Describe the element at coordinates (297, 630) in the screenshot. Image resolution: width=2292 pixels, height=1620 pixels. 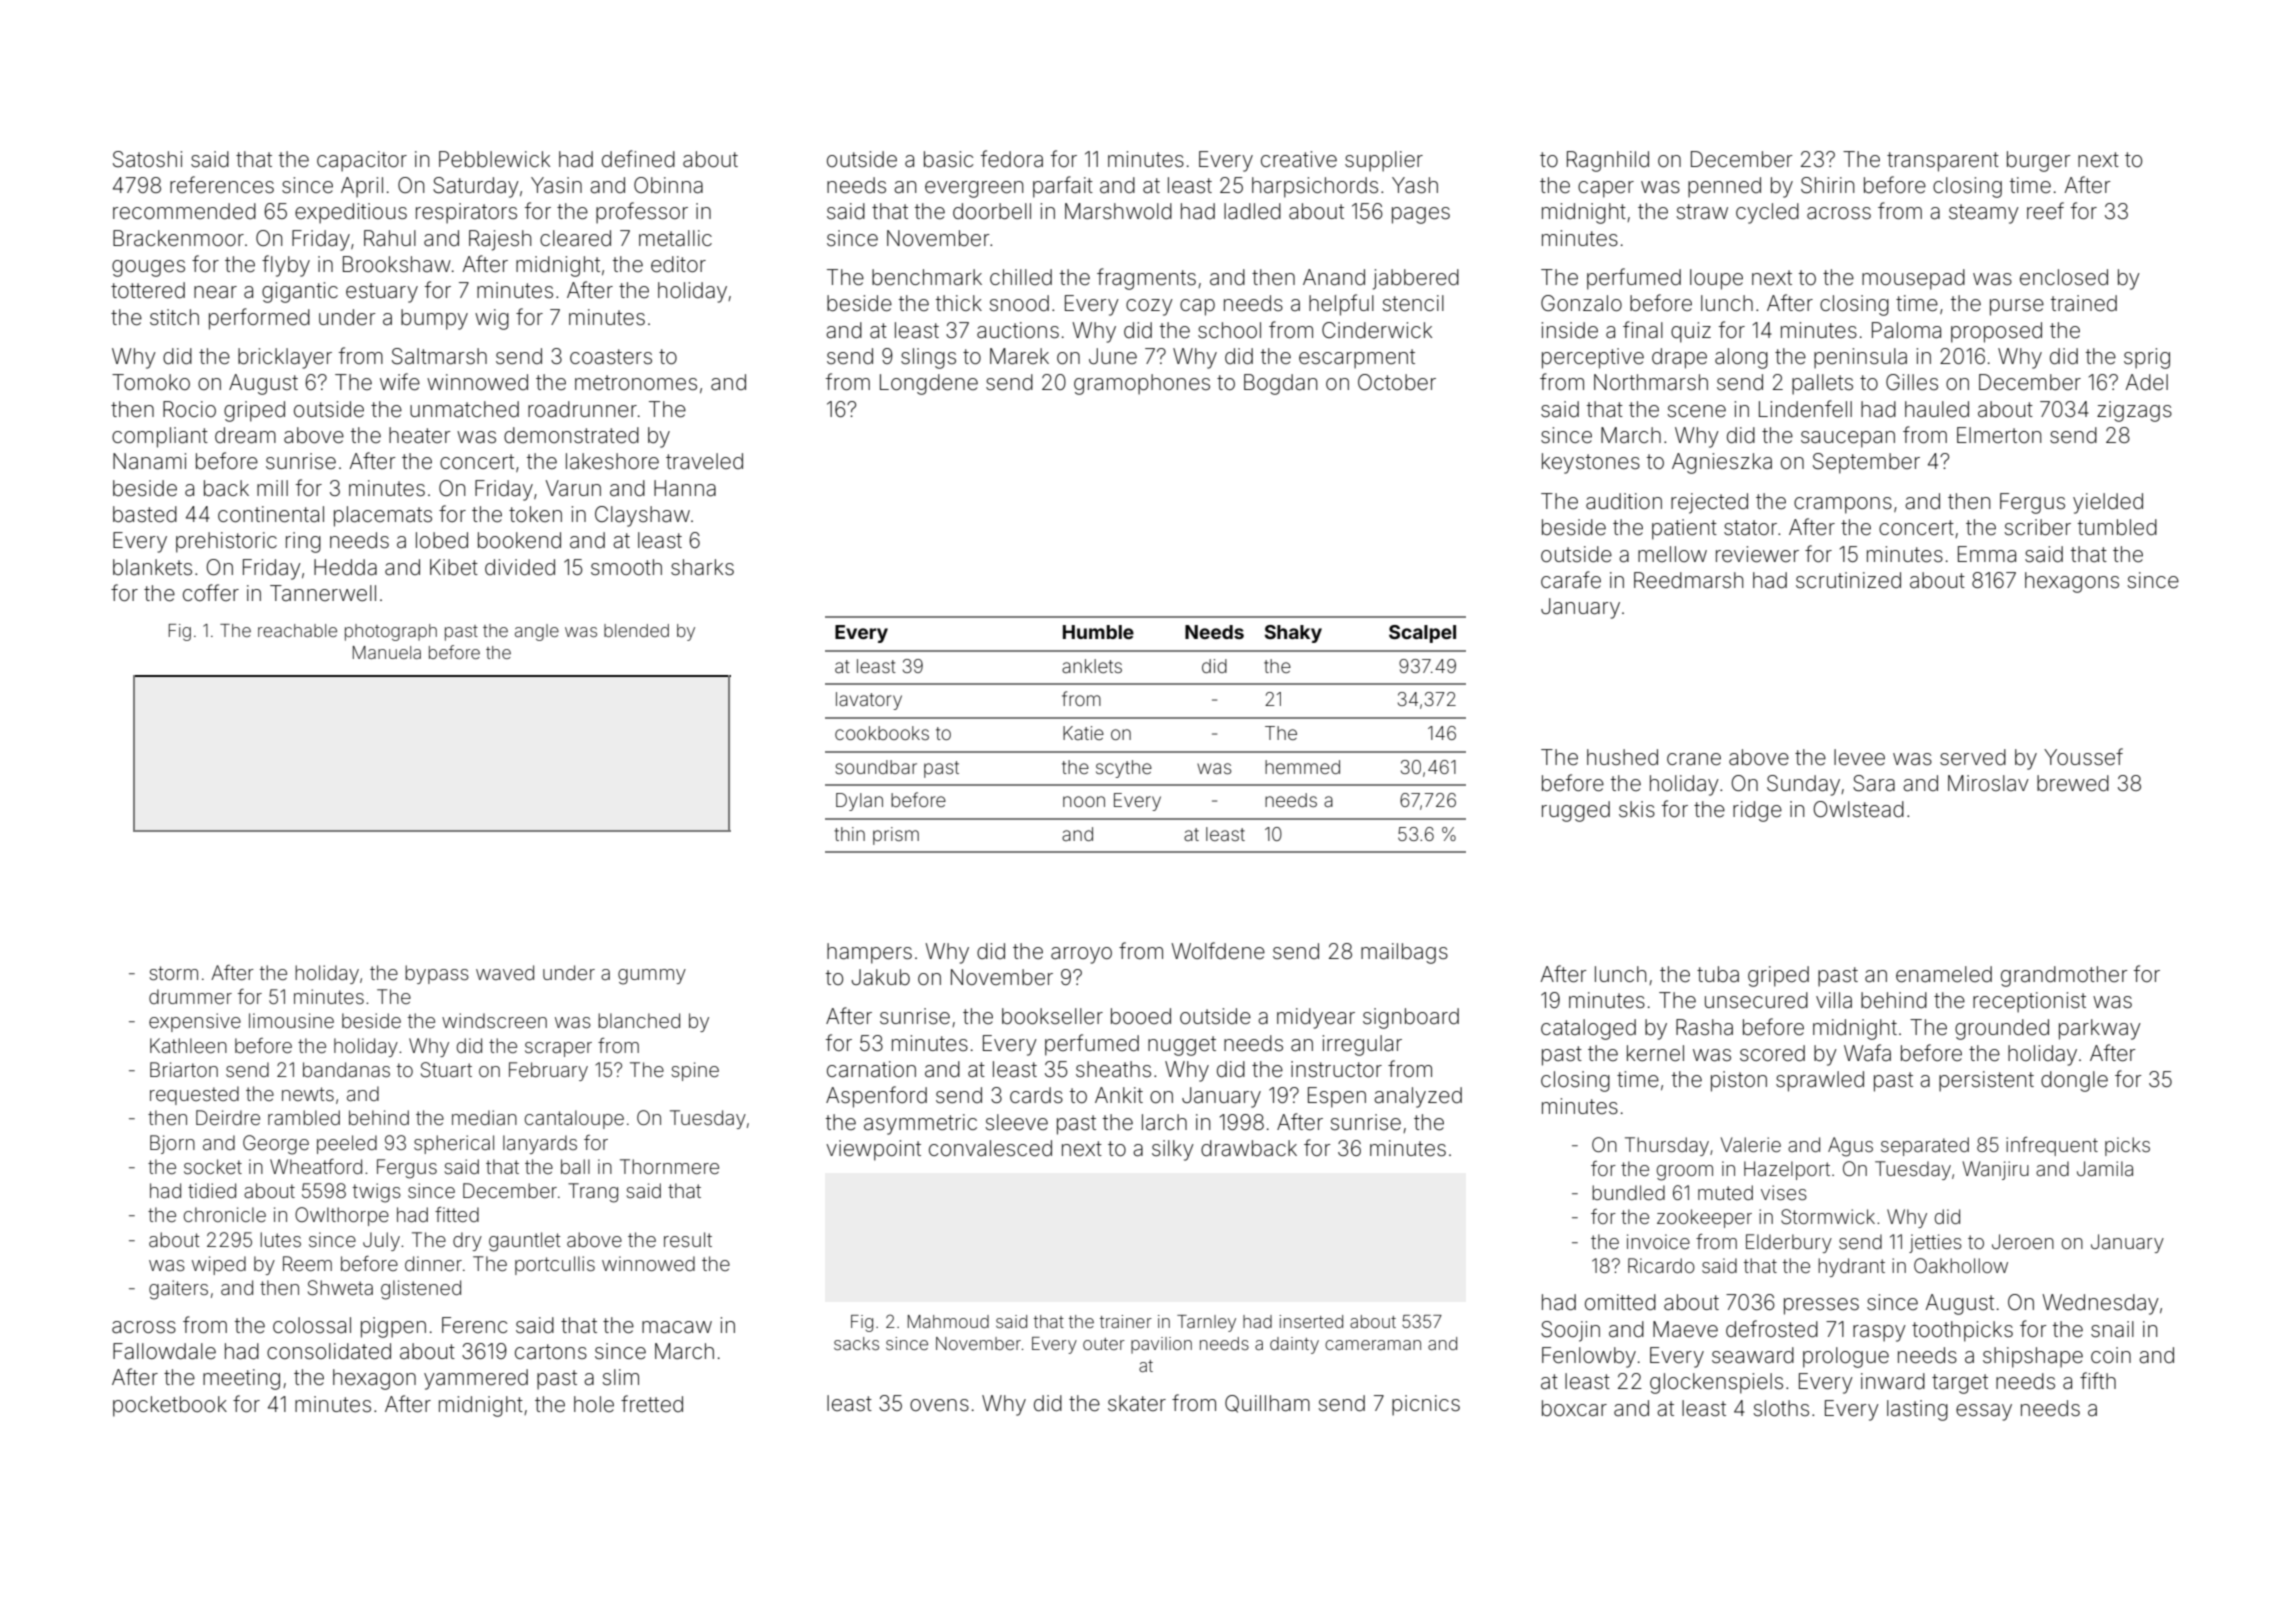
I see `reachable` at that location.
